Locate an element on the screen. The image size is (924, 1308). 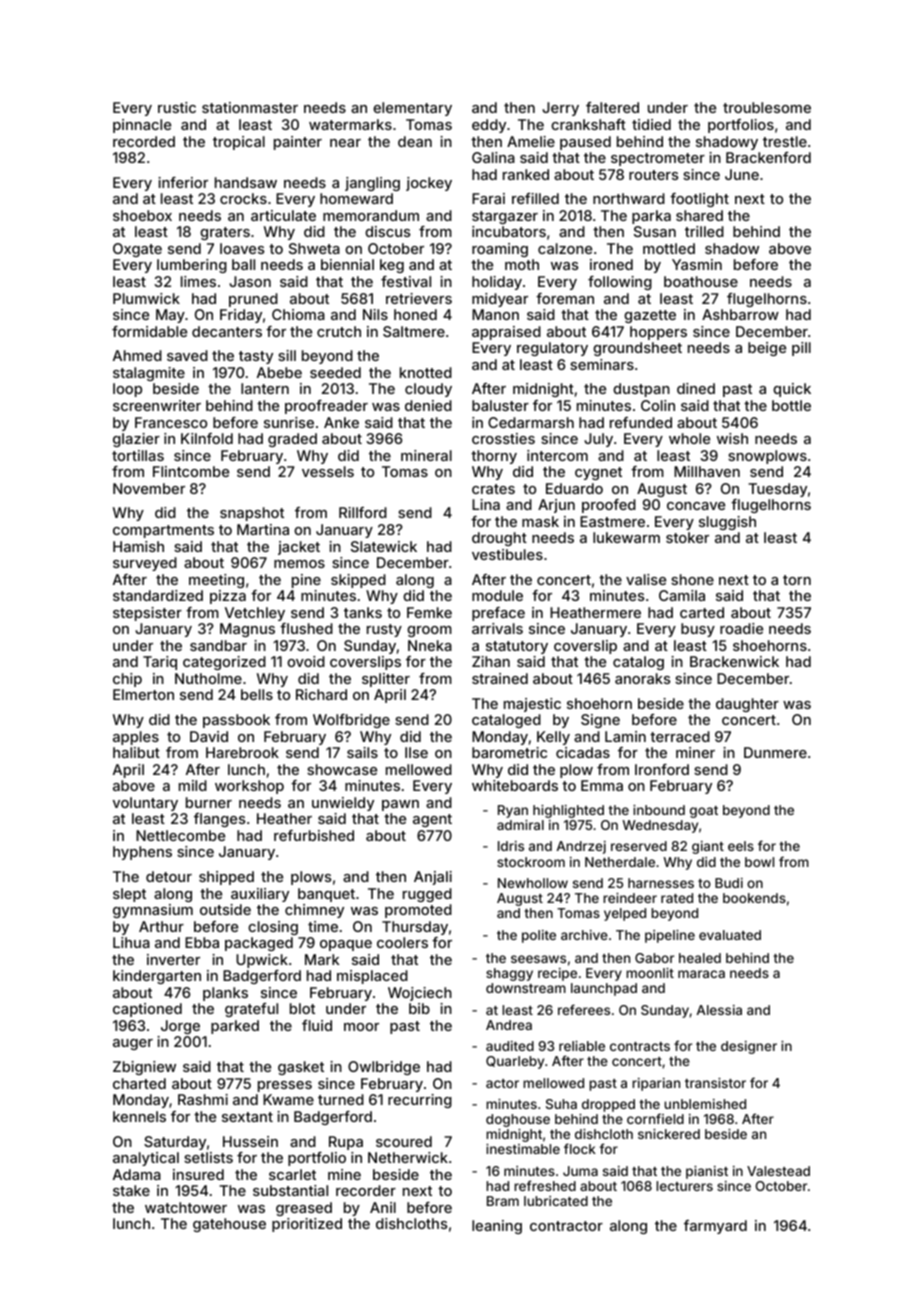
sunrise is located at coordinates (289, 422).
